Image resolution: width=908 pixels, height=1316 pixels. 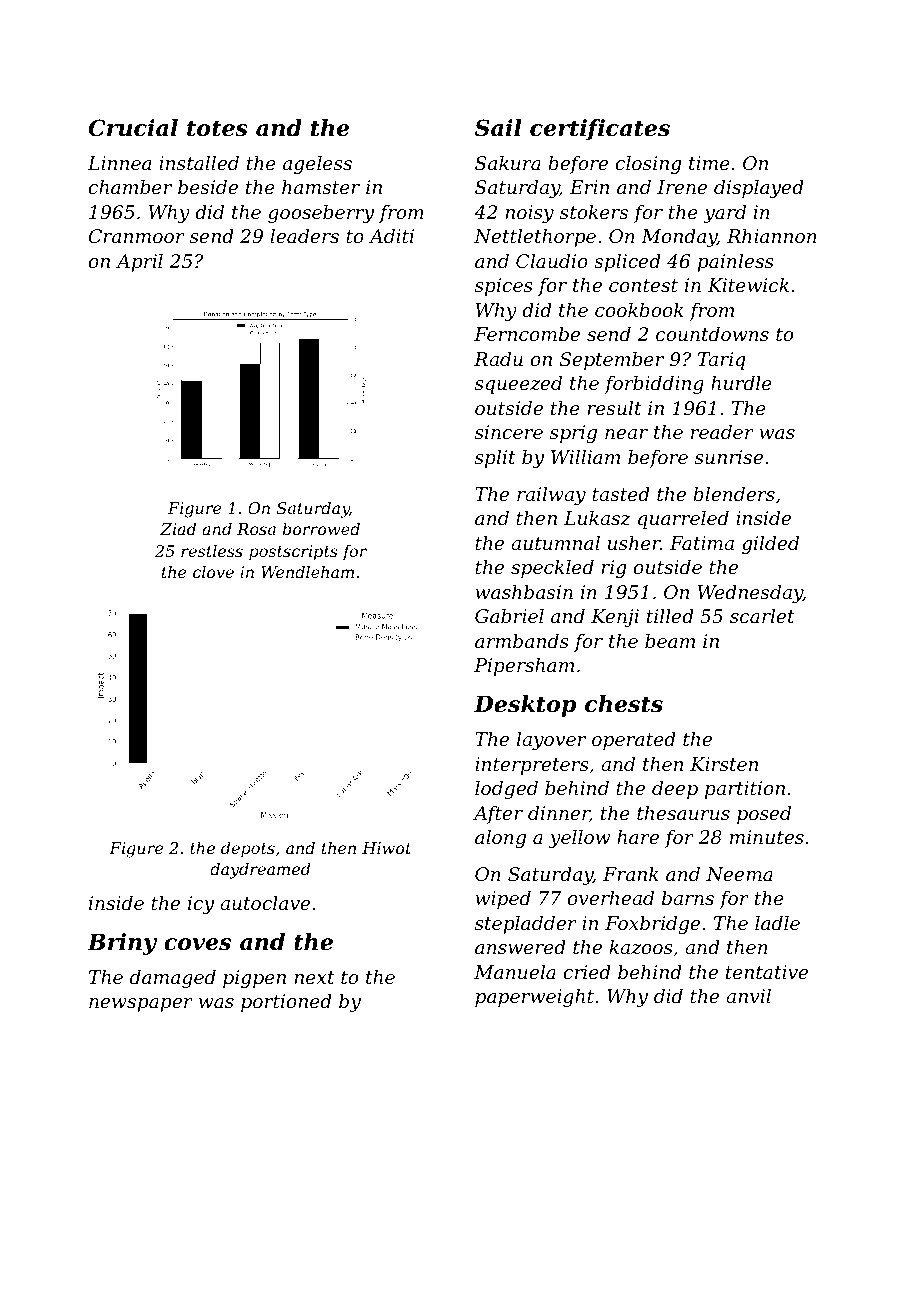 I want to click on cookbook, so click(x=639, y=310).
